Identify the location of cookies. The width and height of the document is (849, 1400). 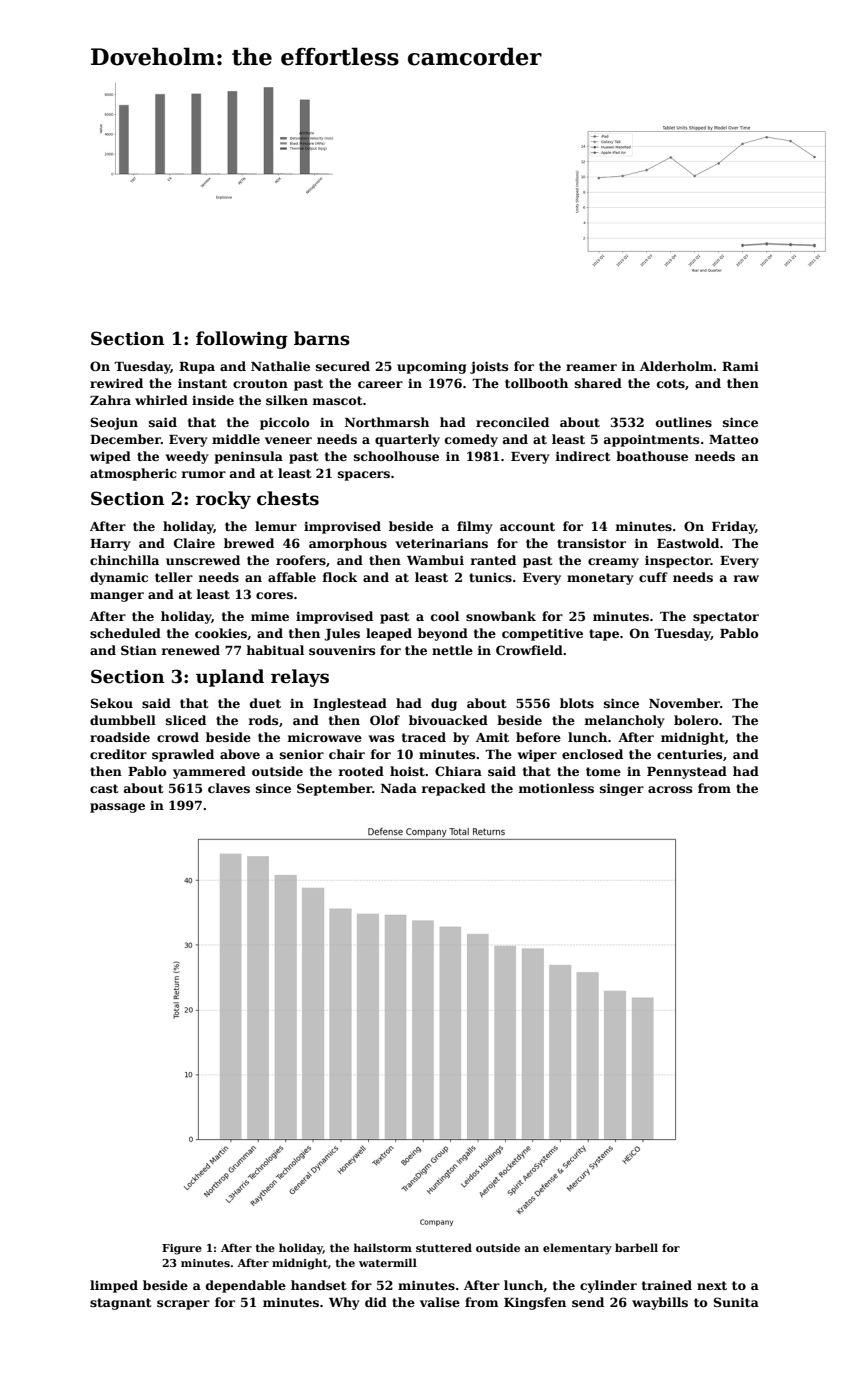
(221, 633).
